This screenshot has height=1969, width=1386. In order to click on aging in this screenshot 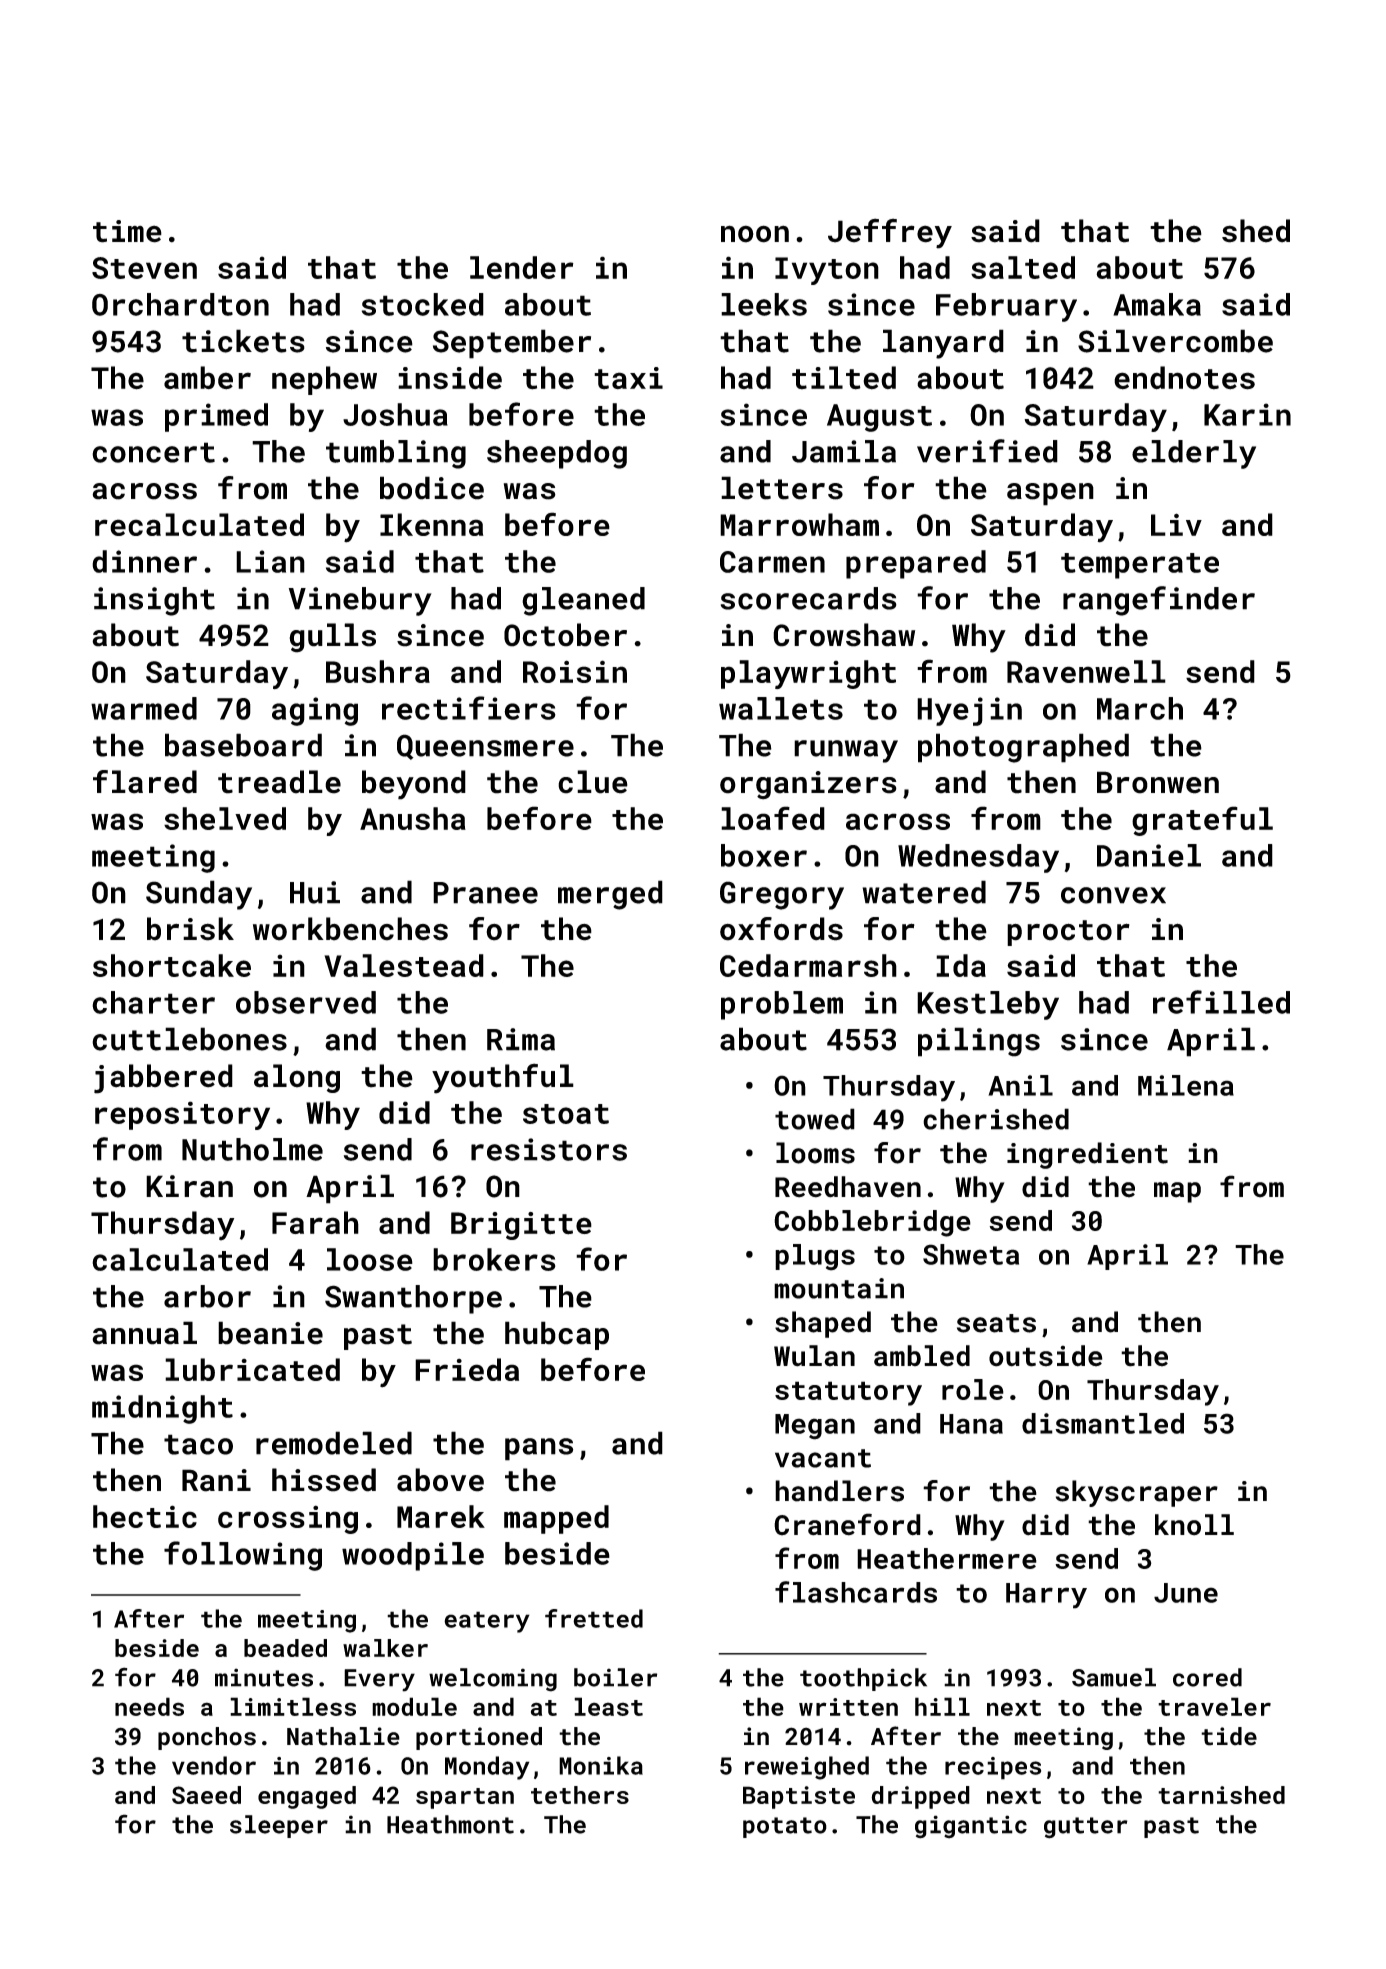, I will do `click(315, 711)`.
